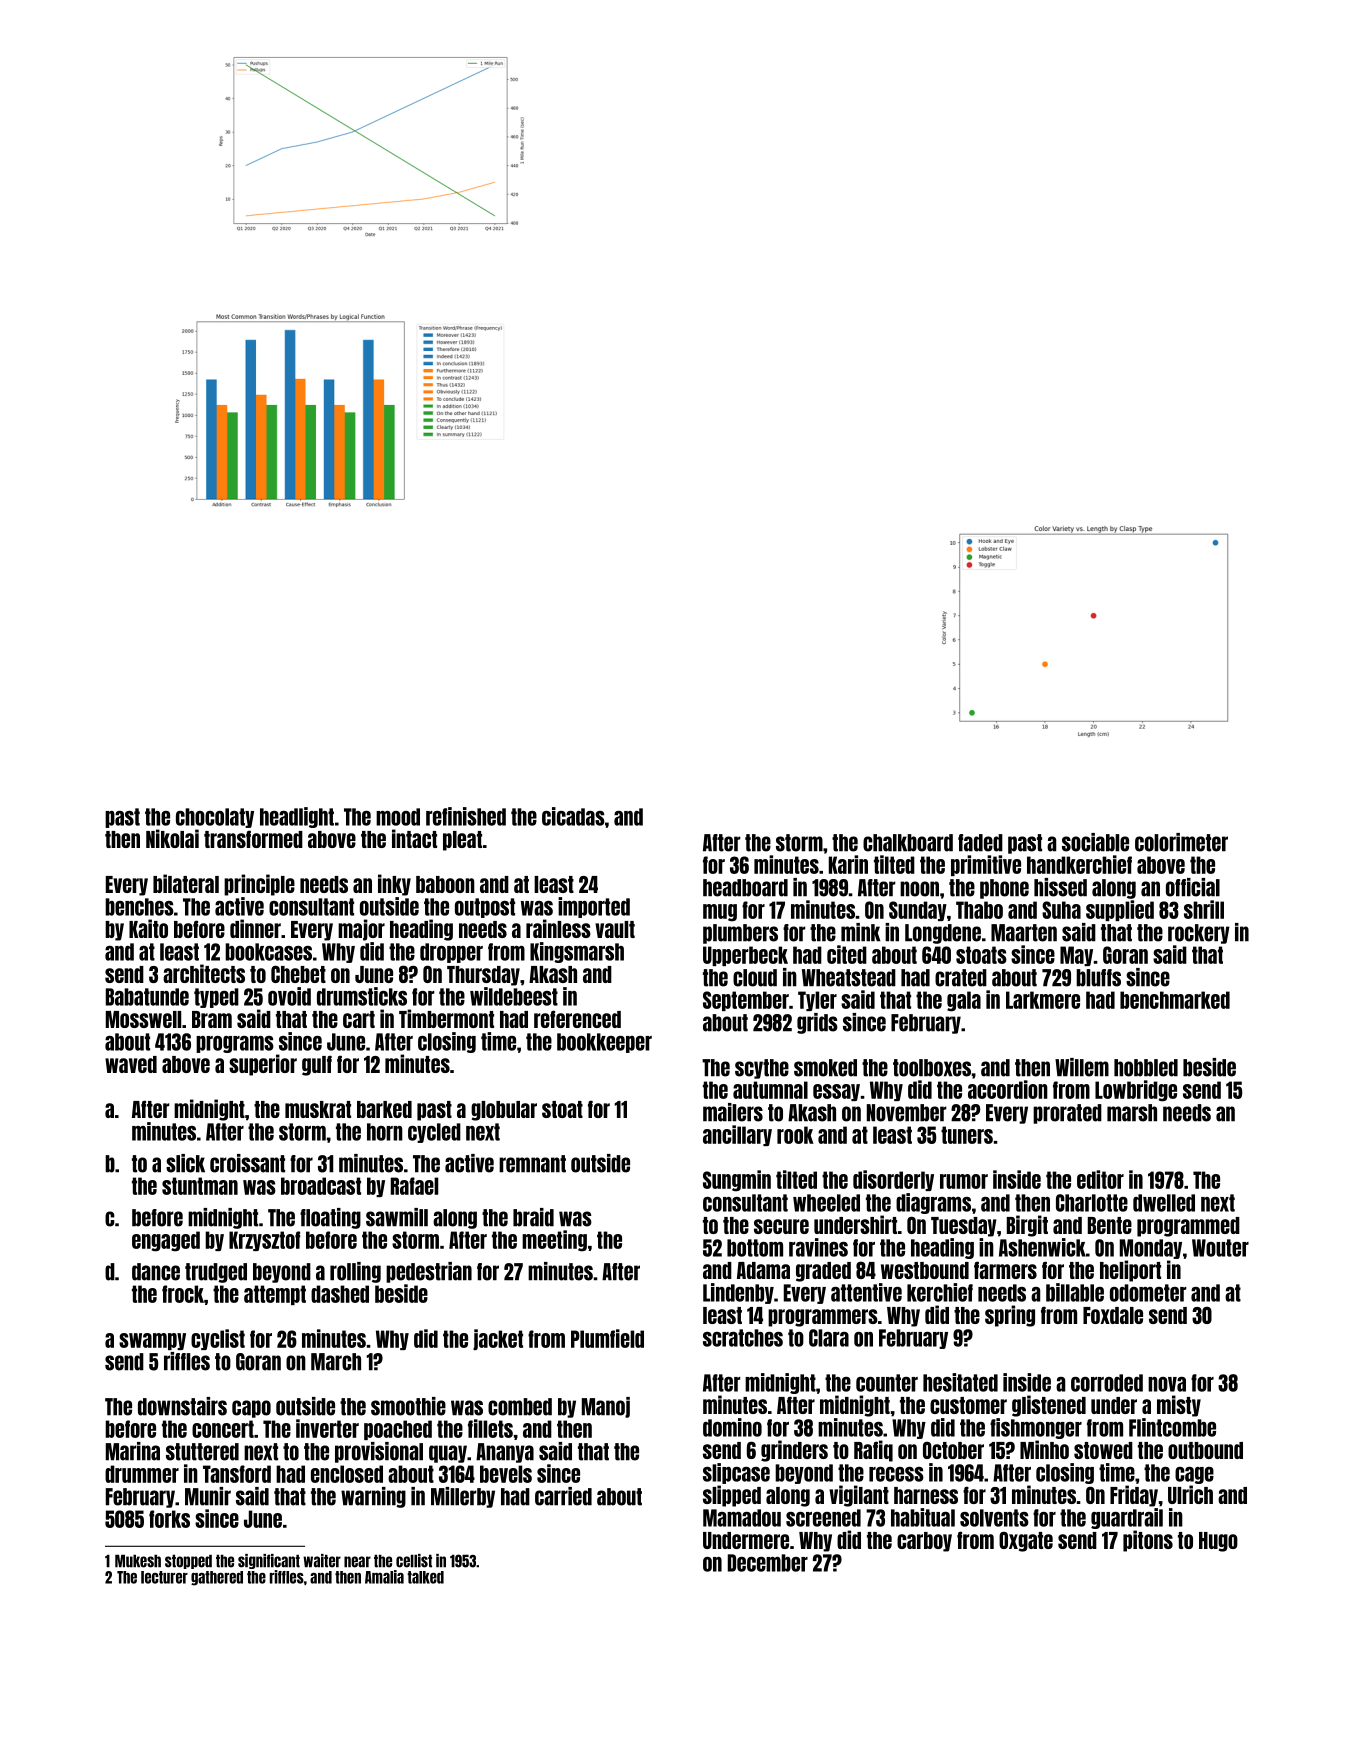 The width and height of the image is (1355, 1753). I want to click on smoked, so click(825, 1068).
